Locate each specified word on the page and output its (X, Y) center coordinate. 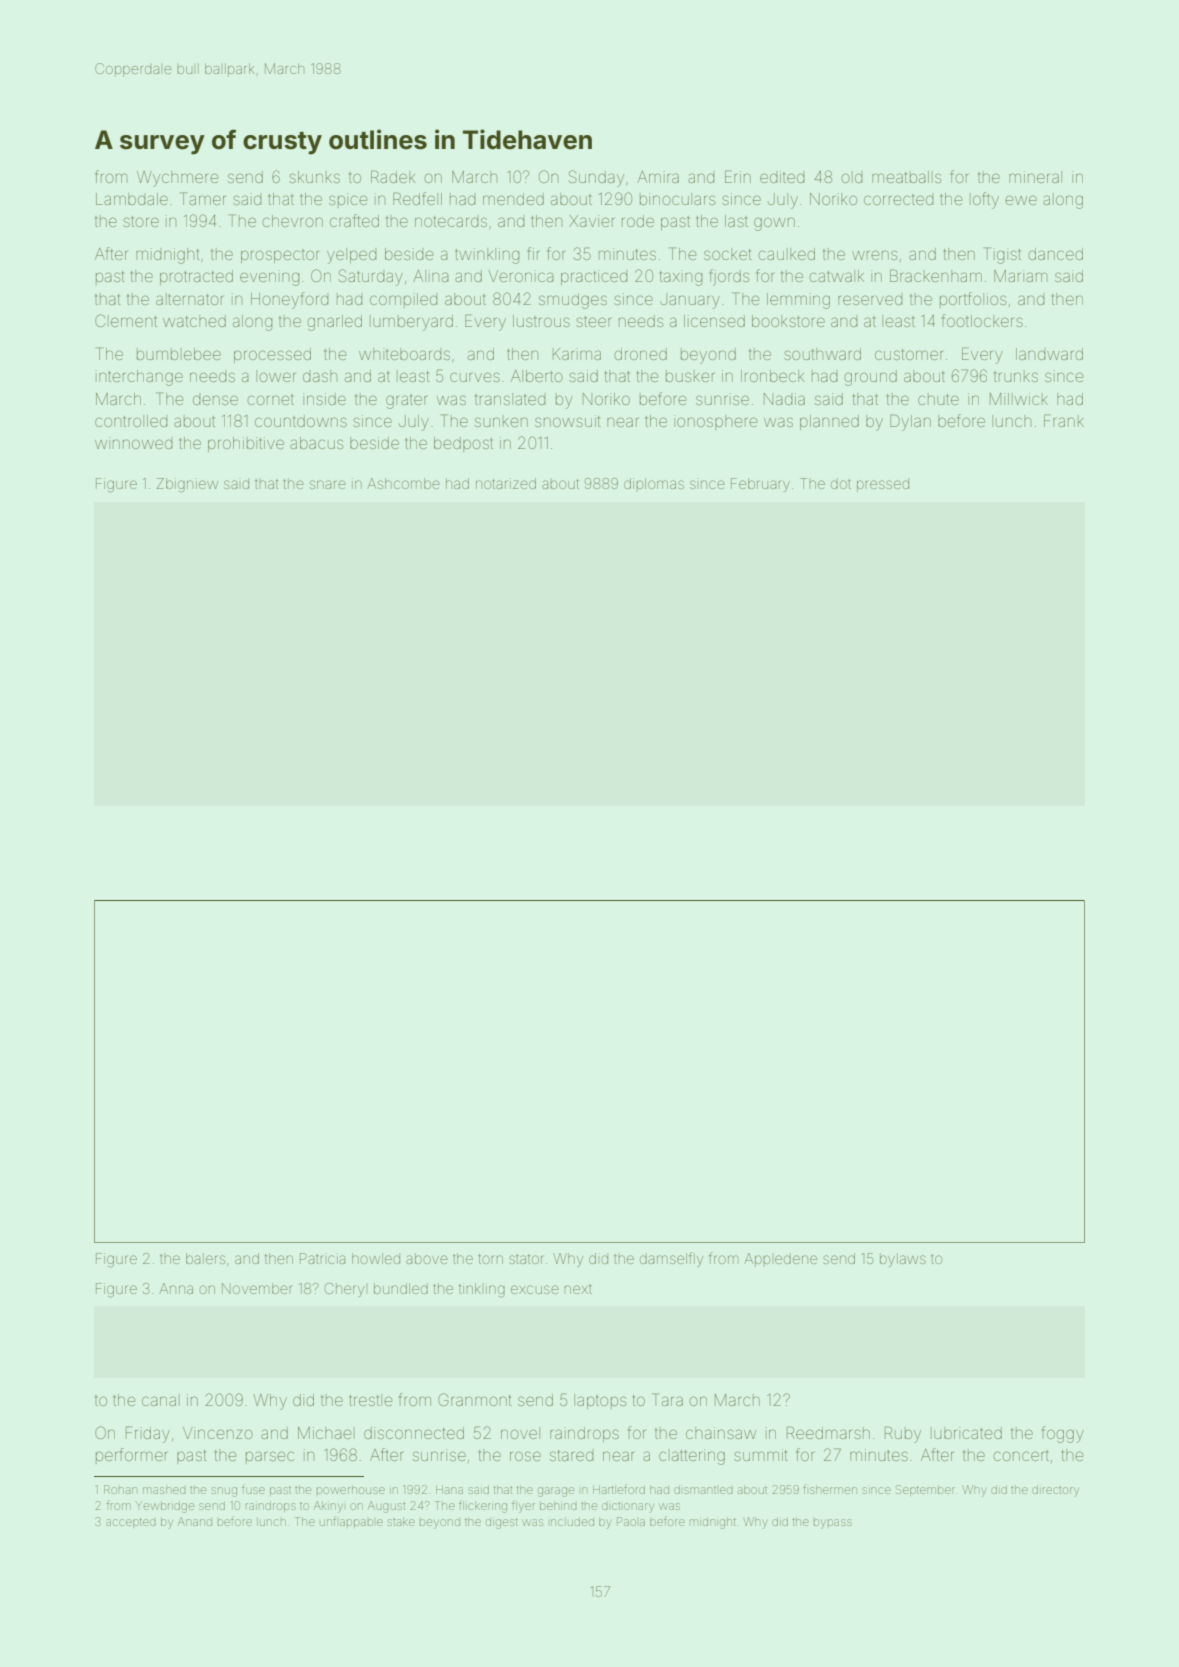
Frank (1064, 420)
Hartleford (619, 1489)
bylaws (903, 1260)
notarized (506, 483)
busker (690, 376)
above (427, 1258)
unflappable (351, 1522)
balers (205, 1258)
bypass (833, 1524)
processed (272, 355)
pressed (883, 485)
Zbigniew (187, 485)
